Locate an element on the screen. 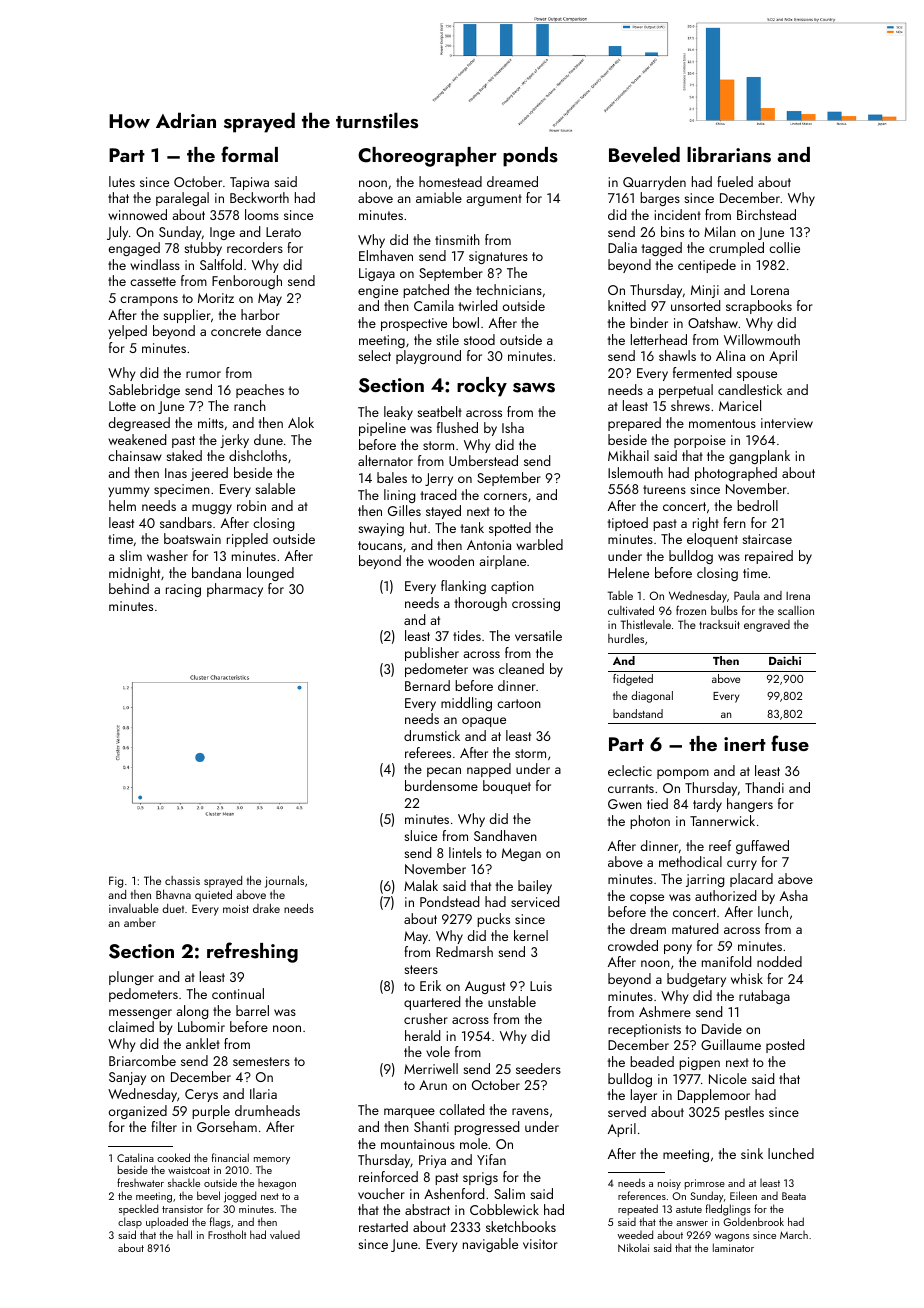  midnight is located at coordinates (134, 574).
